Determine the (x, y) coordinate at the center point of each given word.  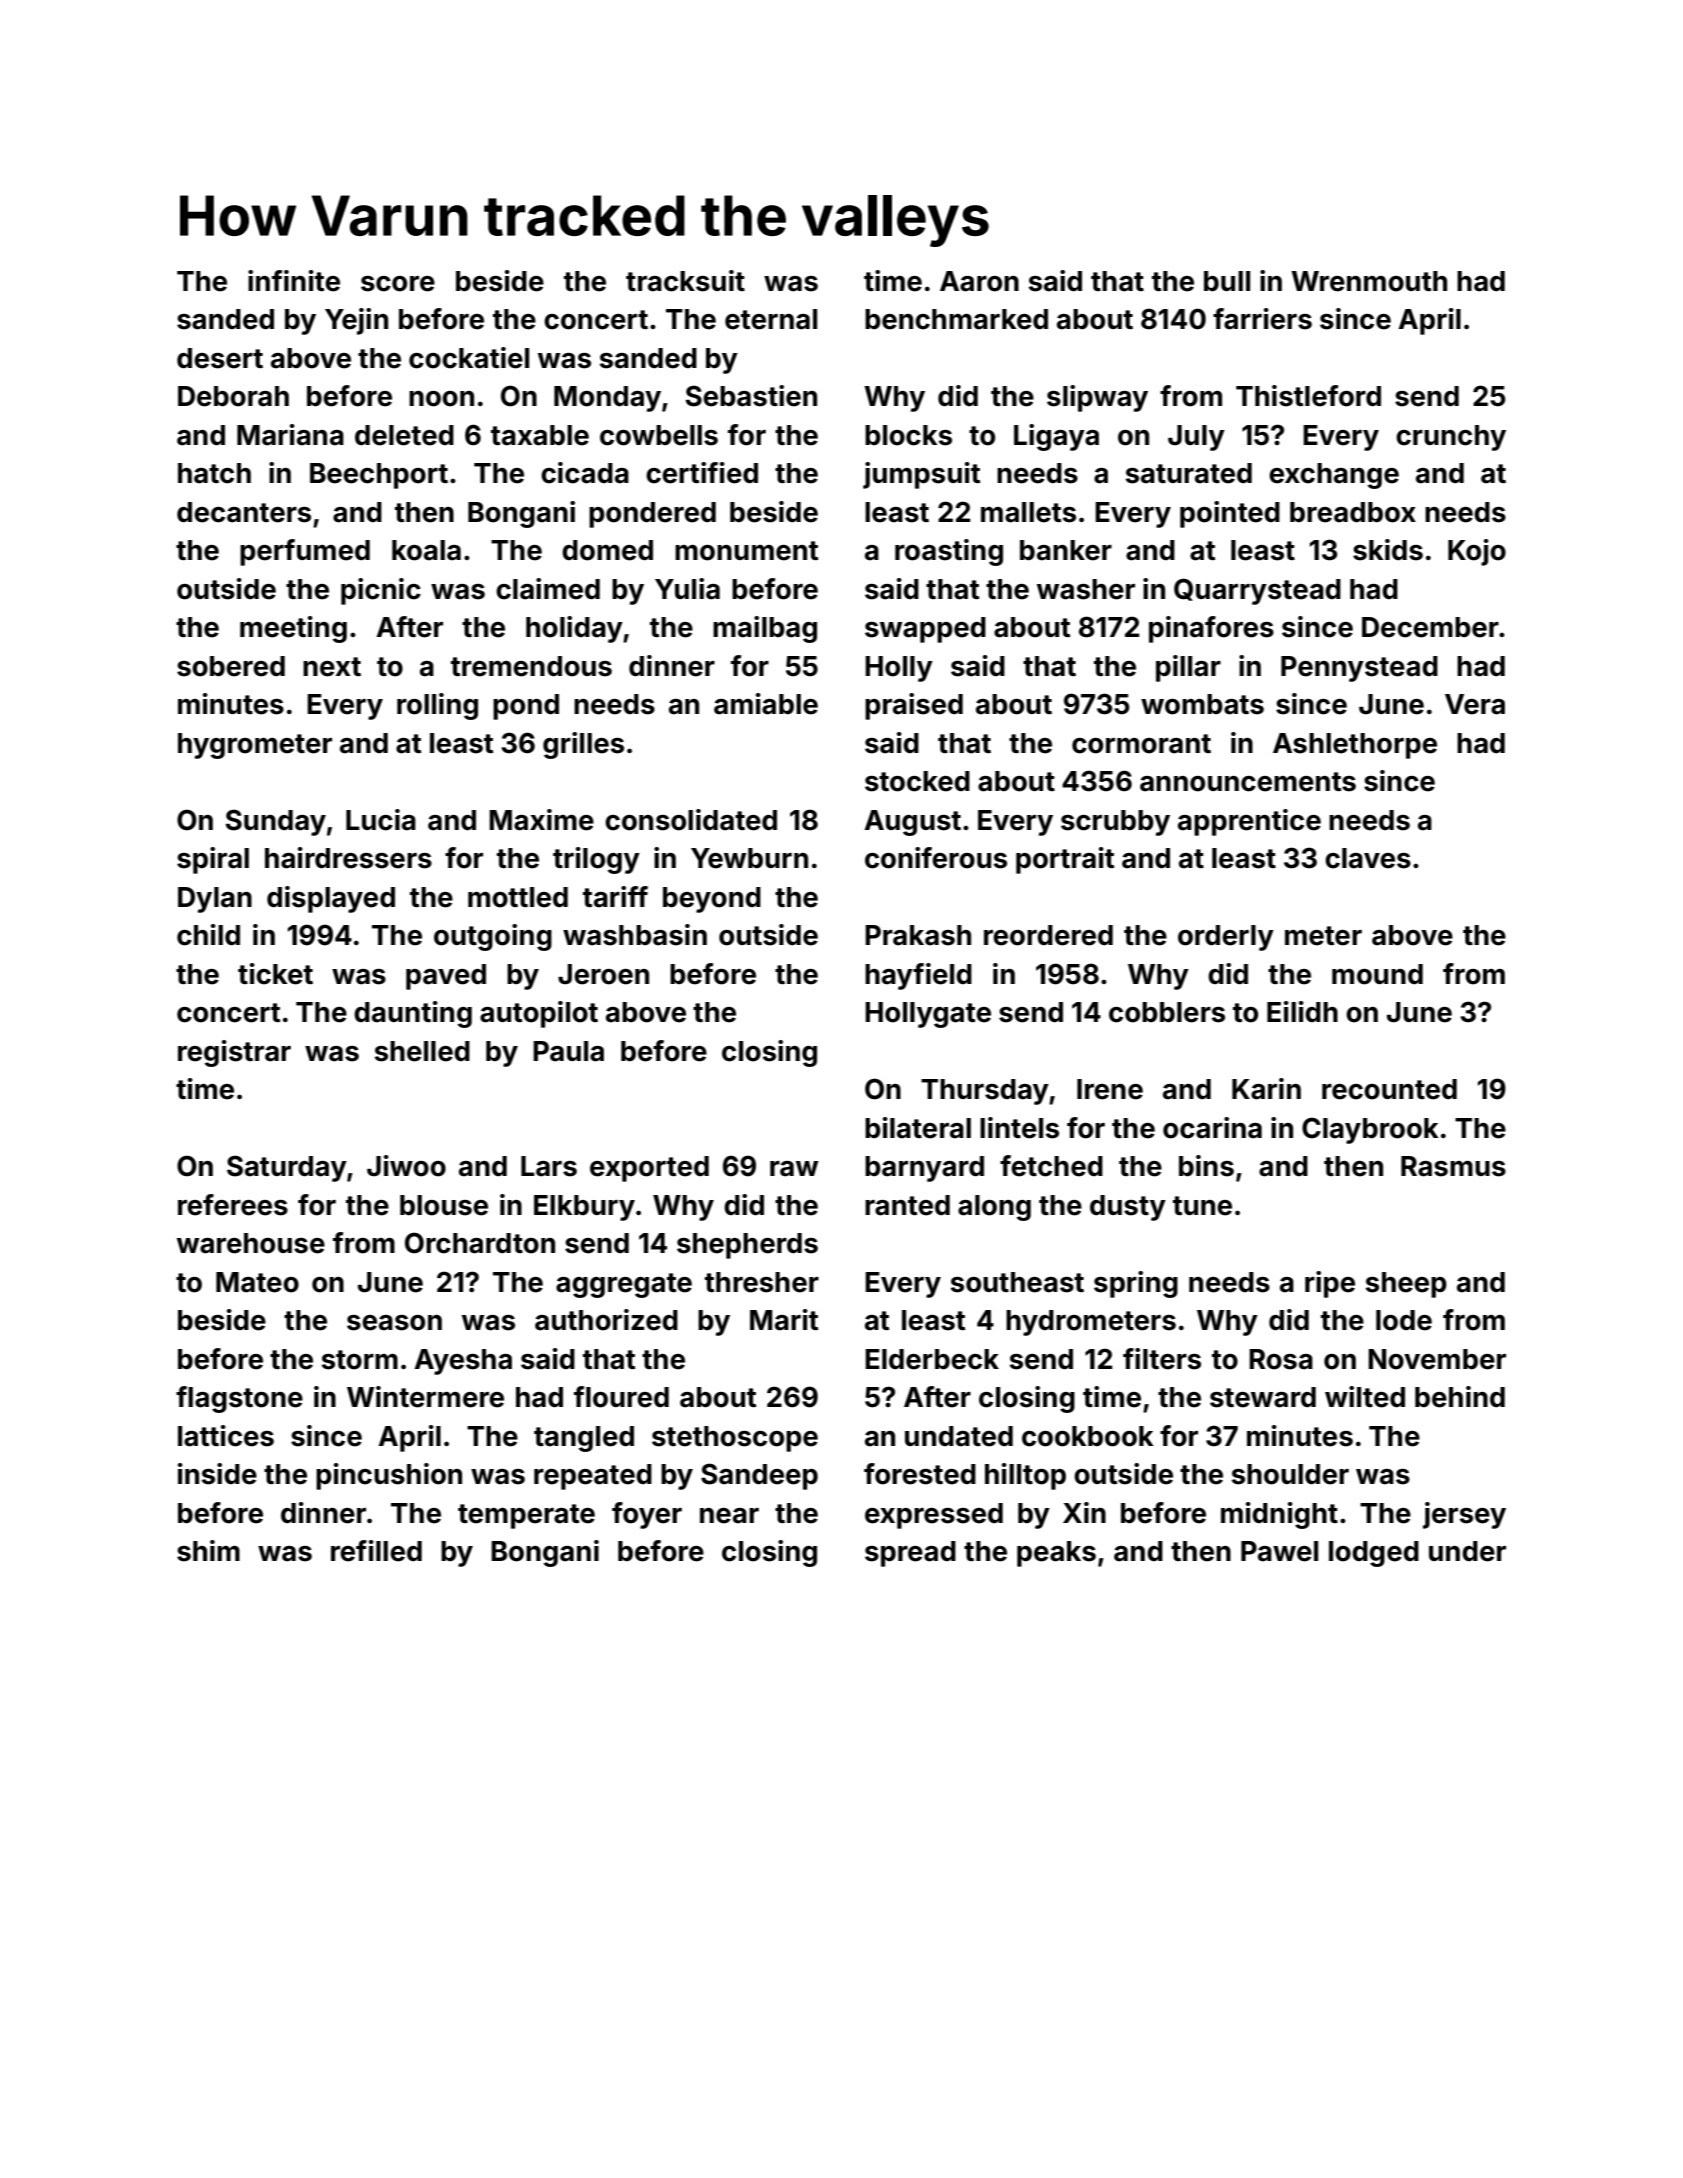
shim (208, 1551)
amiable (766, 704)
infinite (294, 281)
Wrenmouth (1369, 281)
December (1430, 627)
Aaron (979, 281)
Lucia (381, 820)
